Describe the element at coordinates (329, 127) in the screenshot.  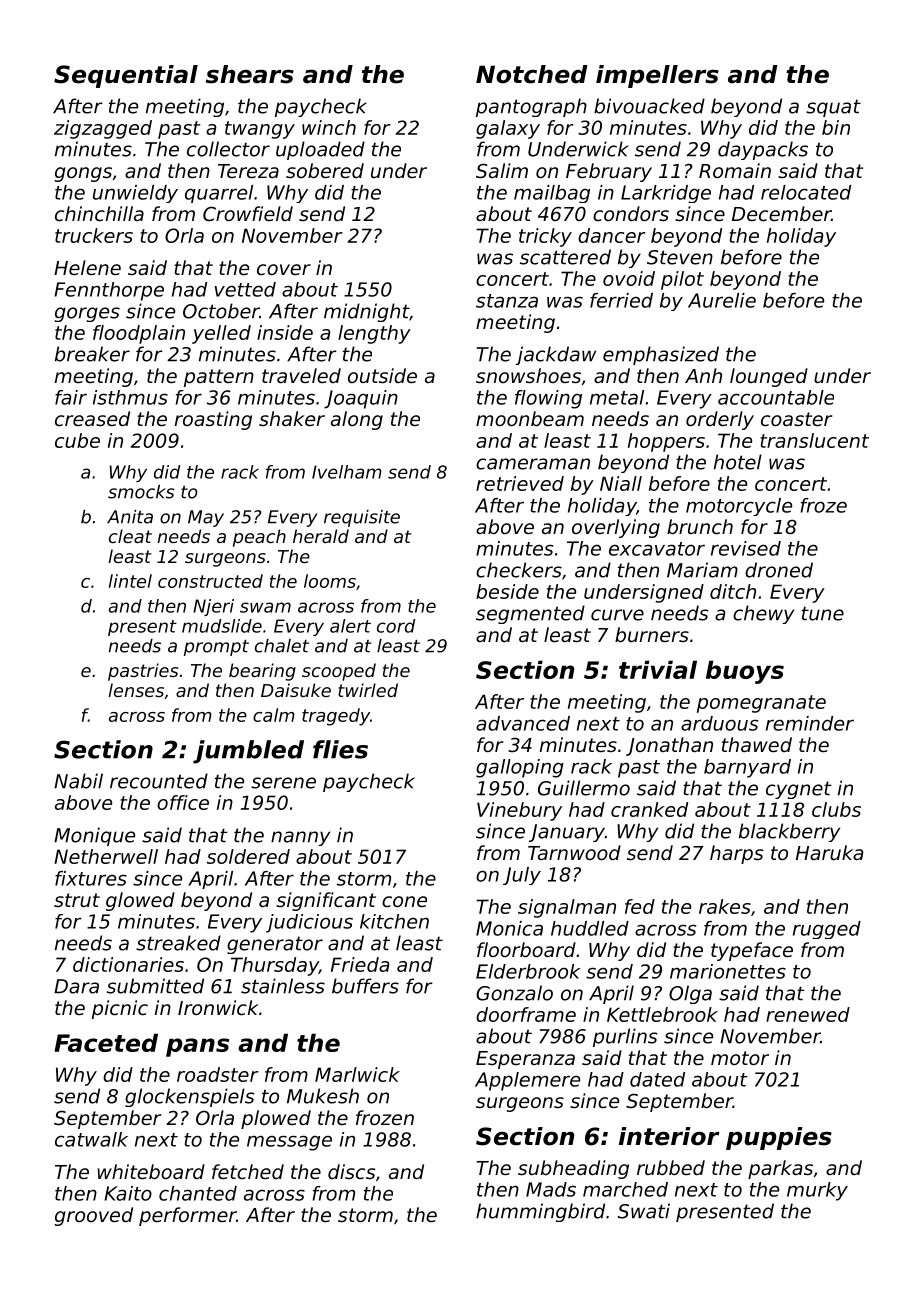
I see `winch` at that location.
